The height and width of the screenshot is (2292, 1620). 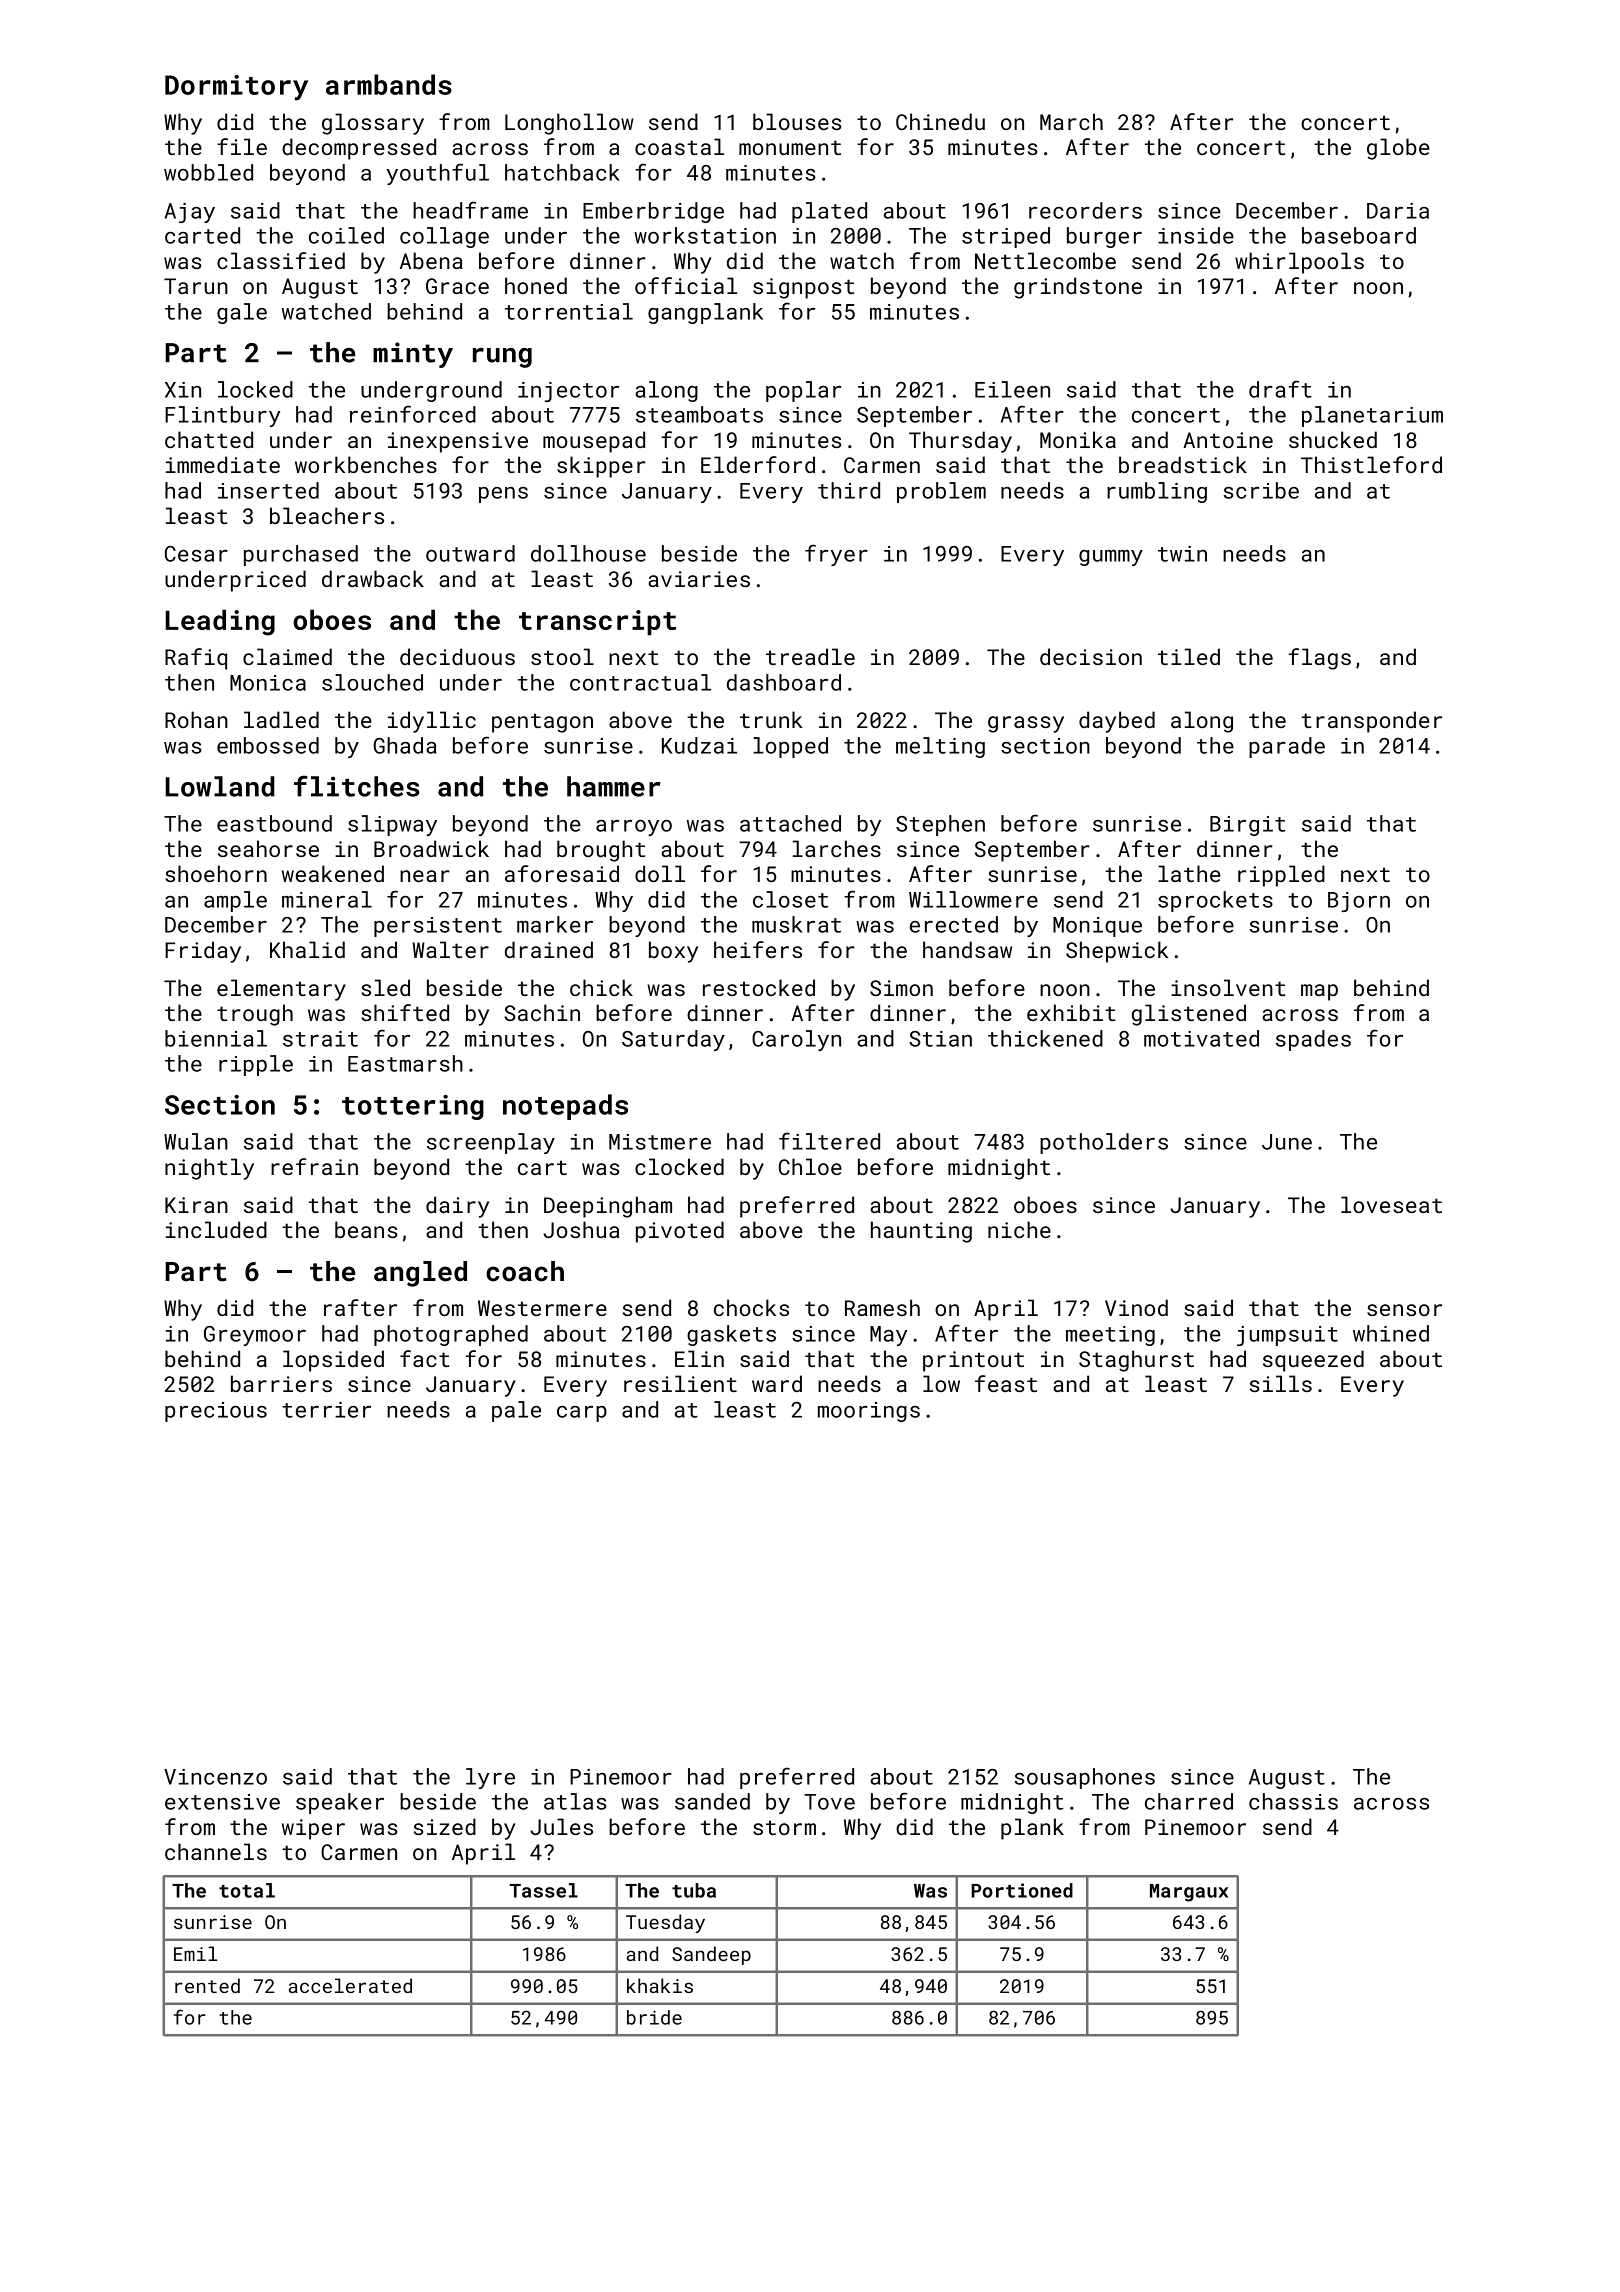 What do you see at coordinates (333, 873) in the screenshot?
I see `weakened` at bounding box center [333, 873].
